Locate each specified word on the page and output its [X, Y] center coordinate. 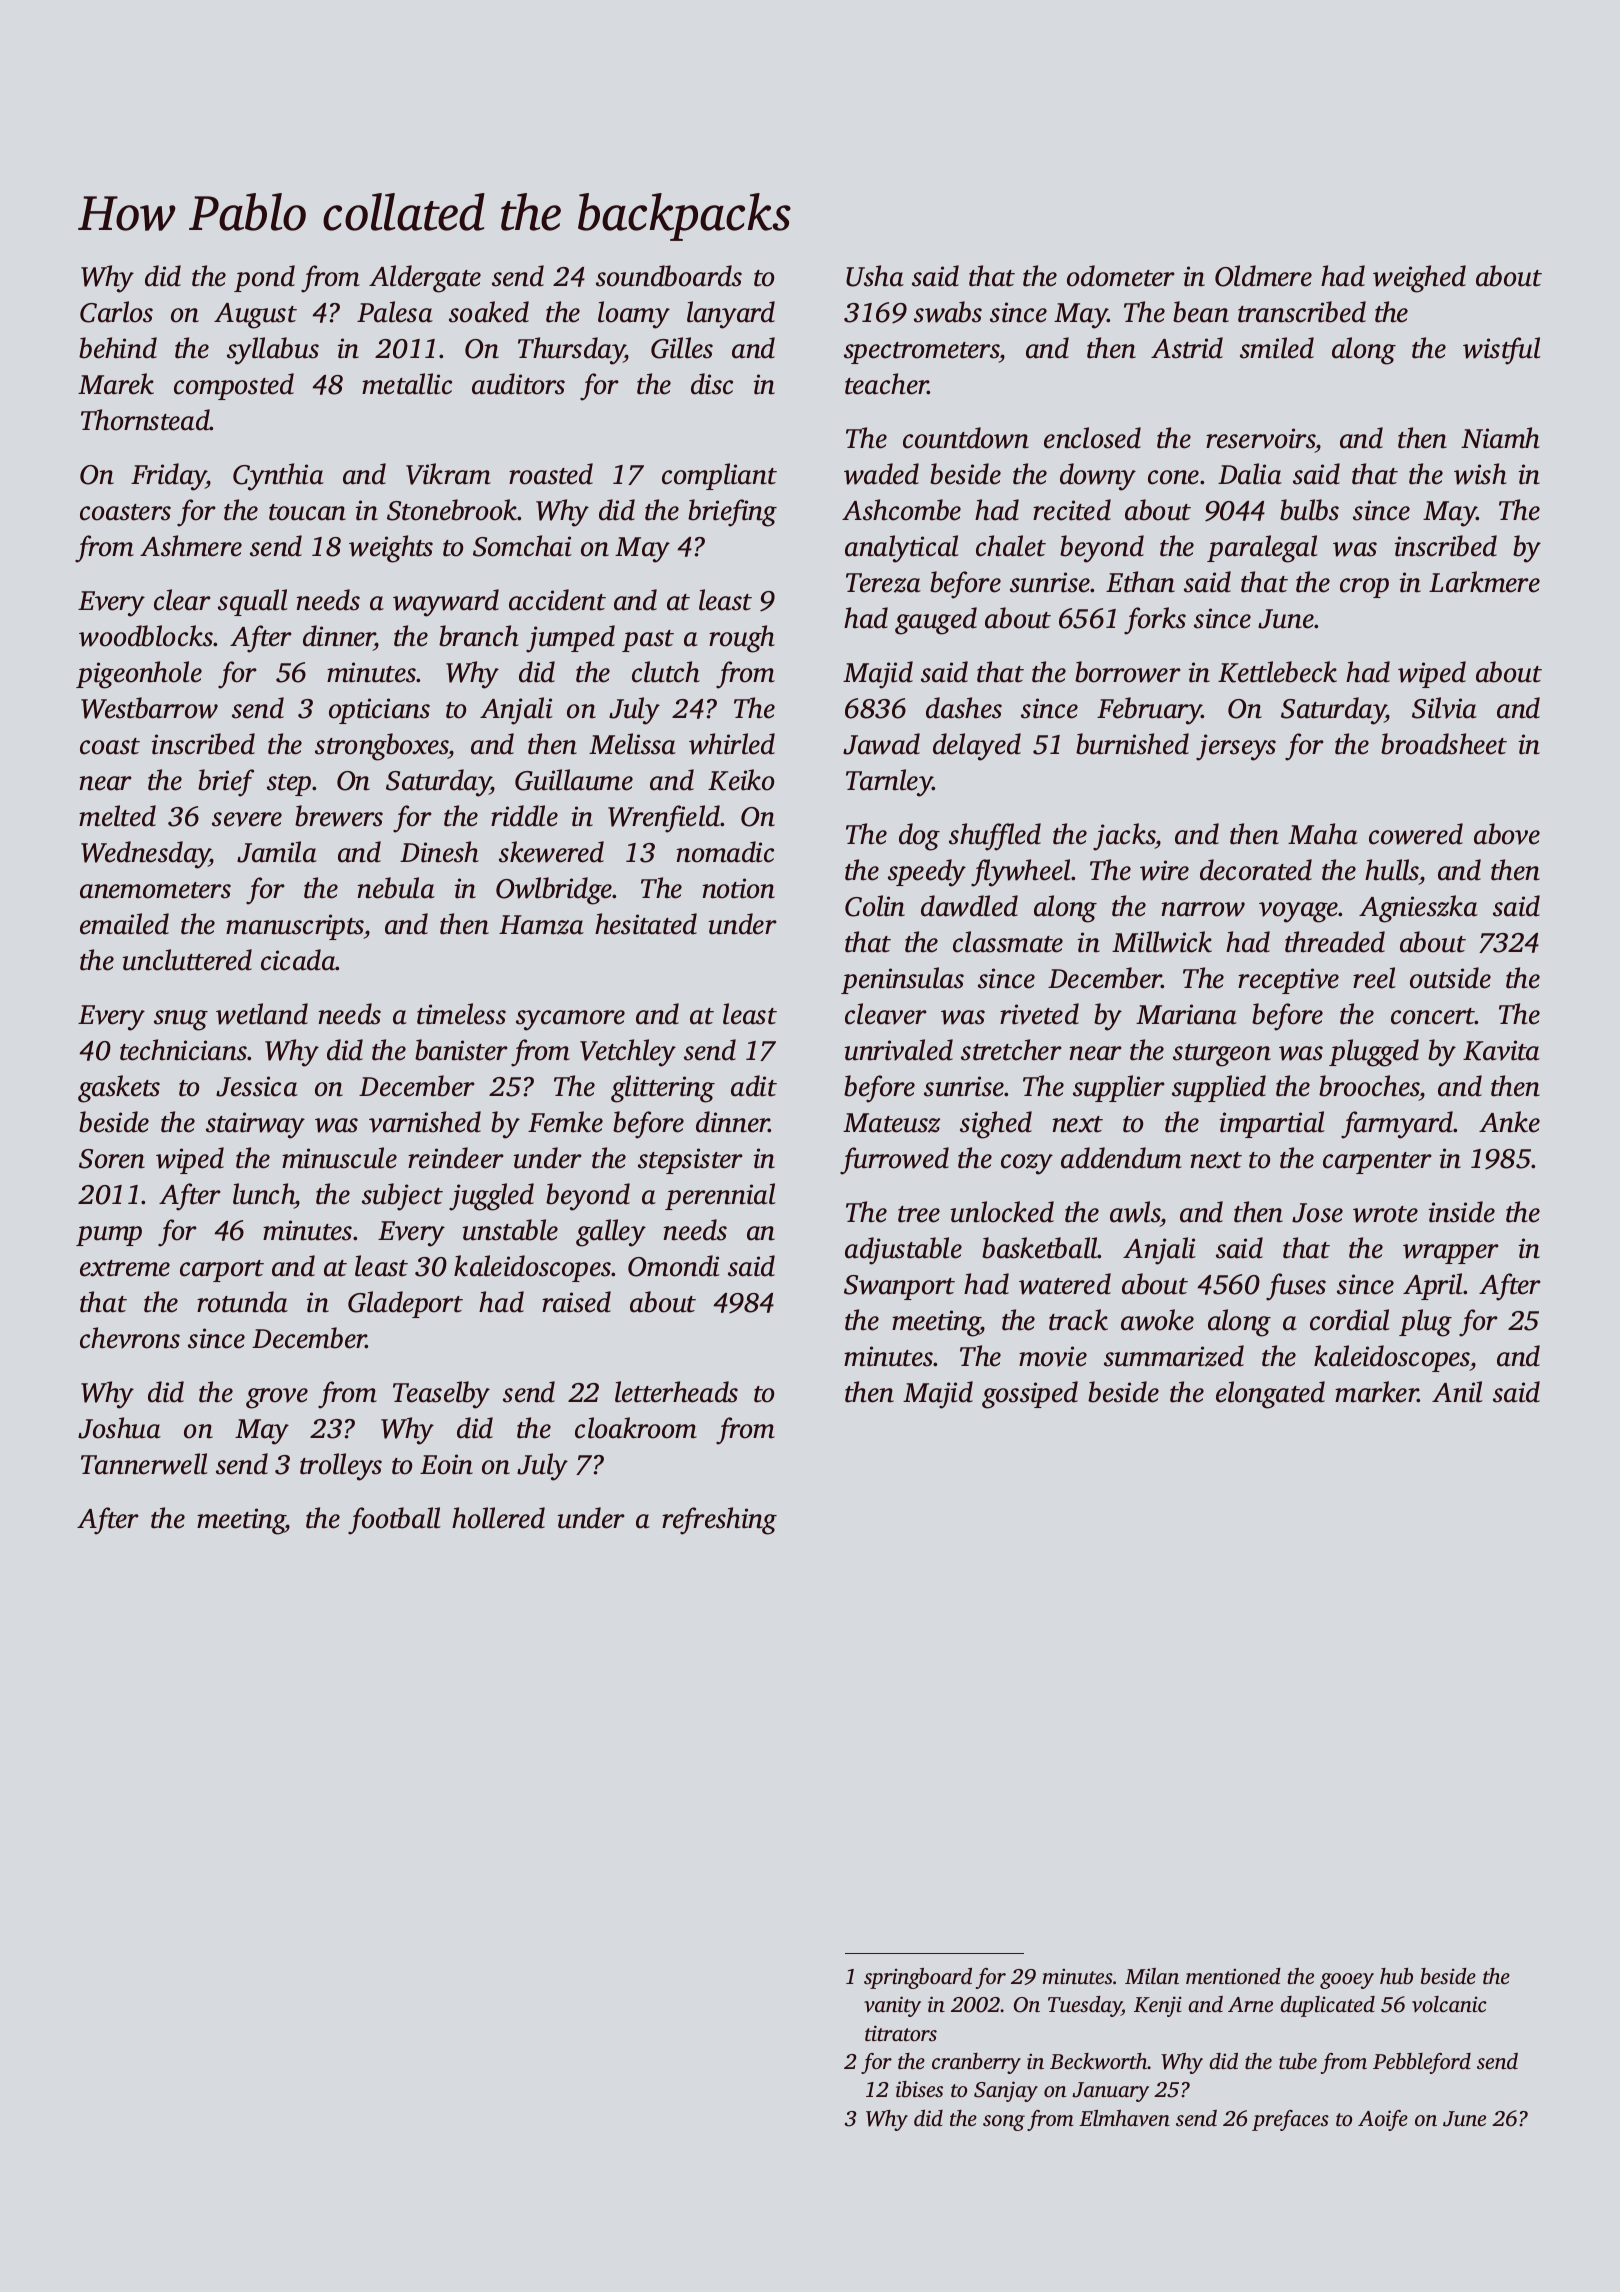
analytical [902, 549]
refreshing [719, 1521]
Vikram [448, 474]
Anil [1457, 1392]
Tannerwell [144, 1464]
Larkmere [1484, 582]
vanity [892, 2006]
